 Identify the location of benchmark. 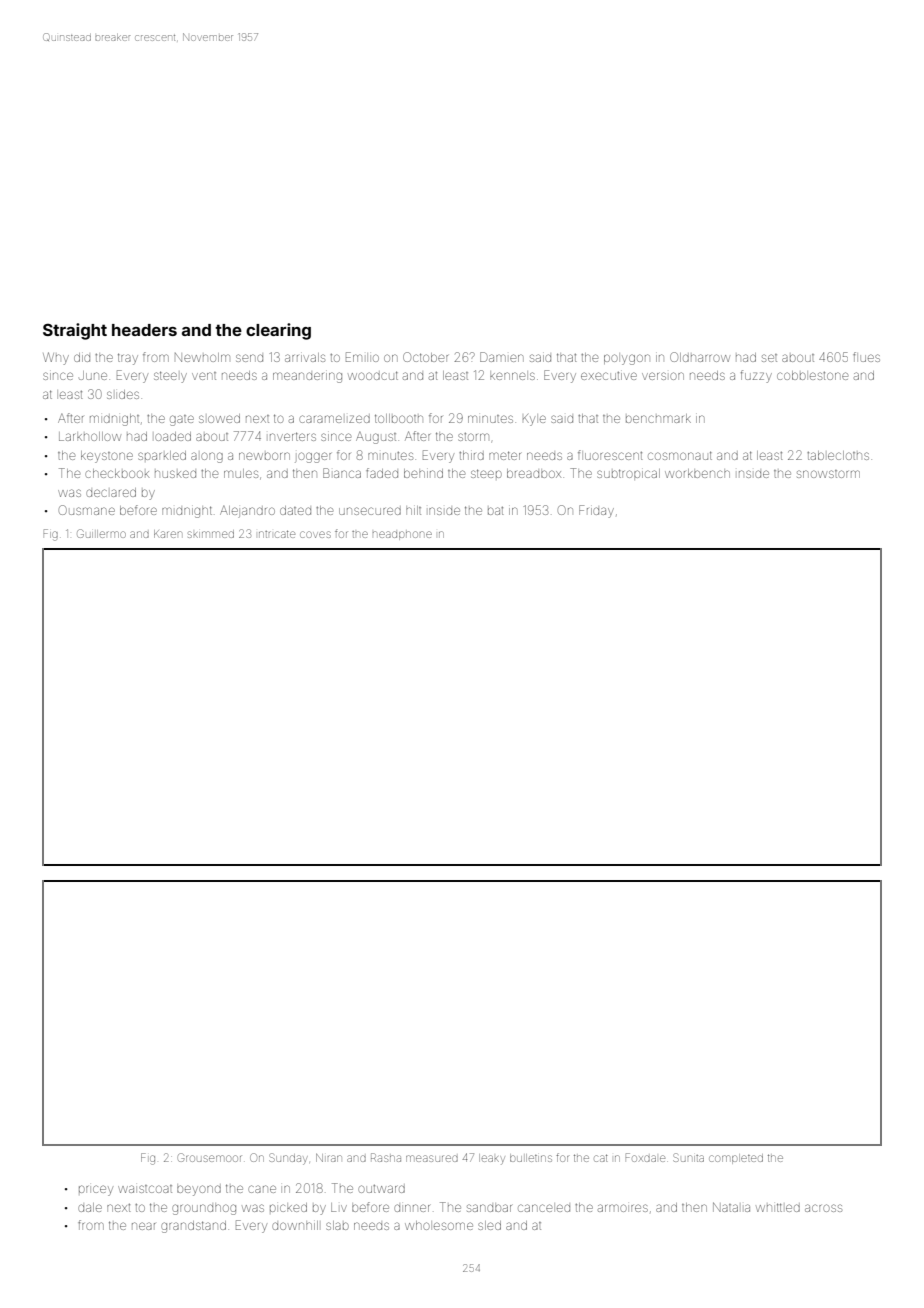
(658, 418).
